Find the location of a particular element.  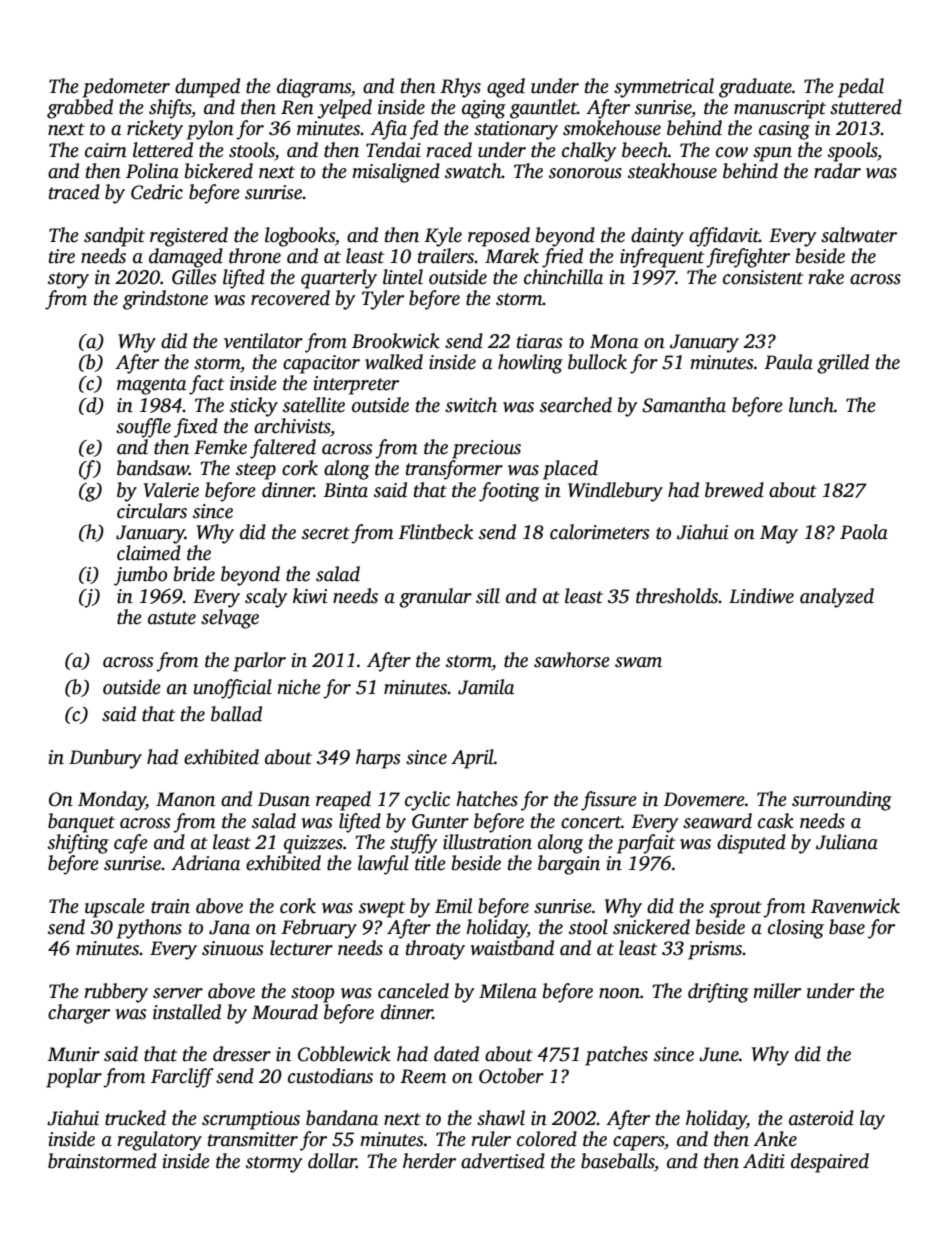

dumped is located at coordinates (207, 88).
